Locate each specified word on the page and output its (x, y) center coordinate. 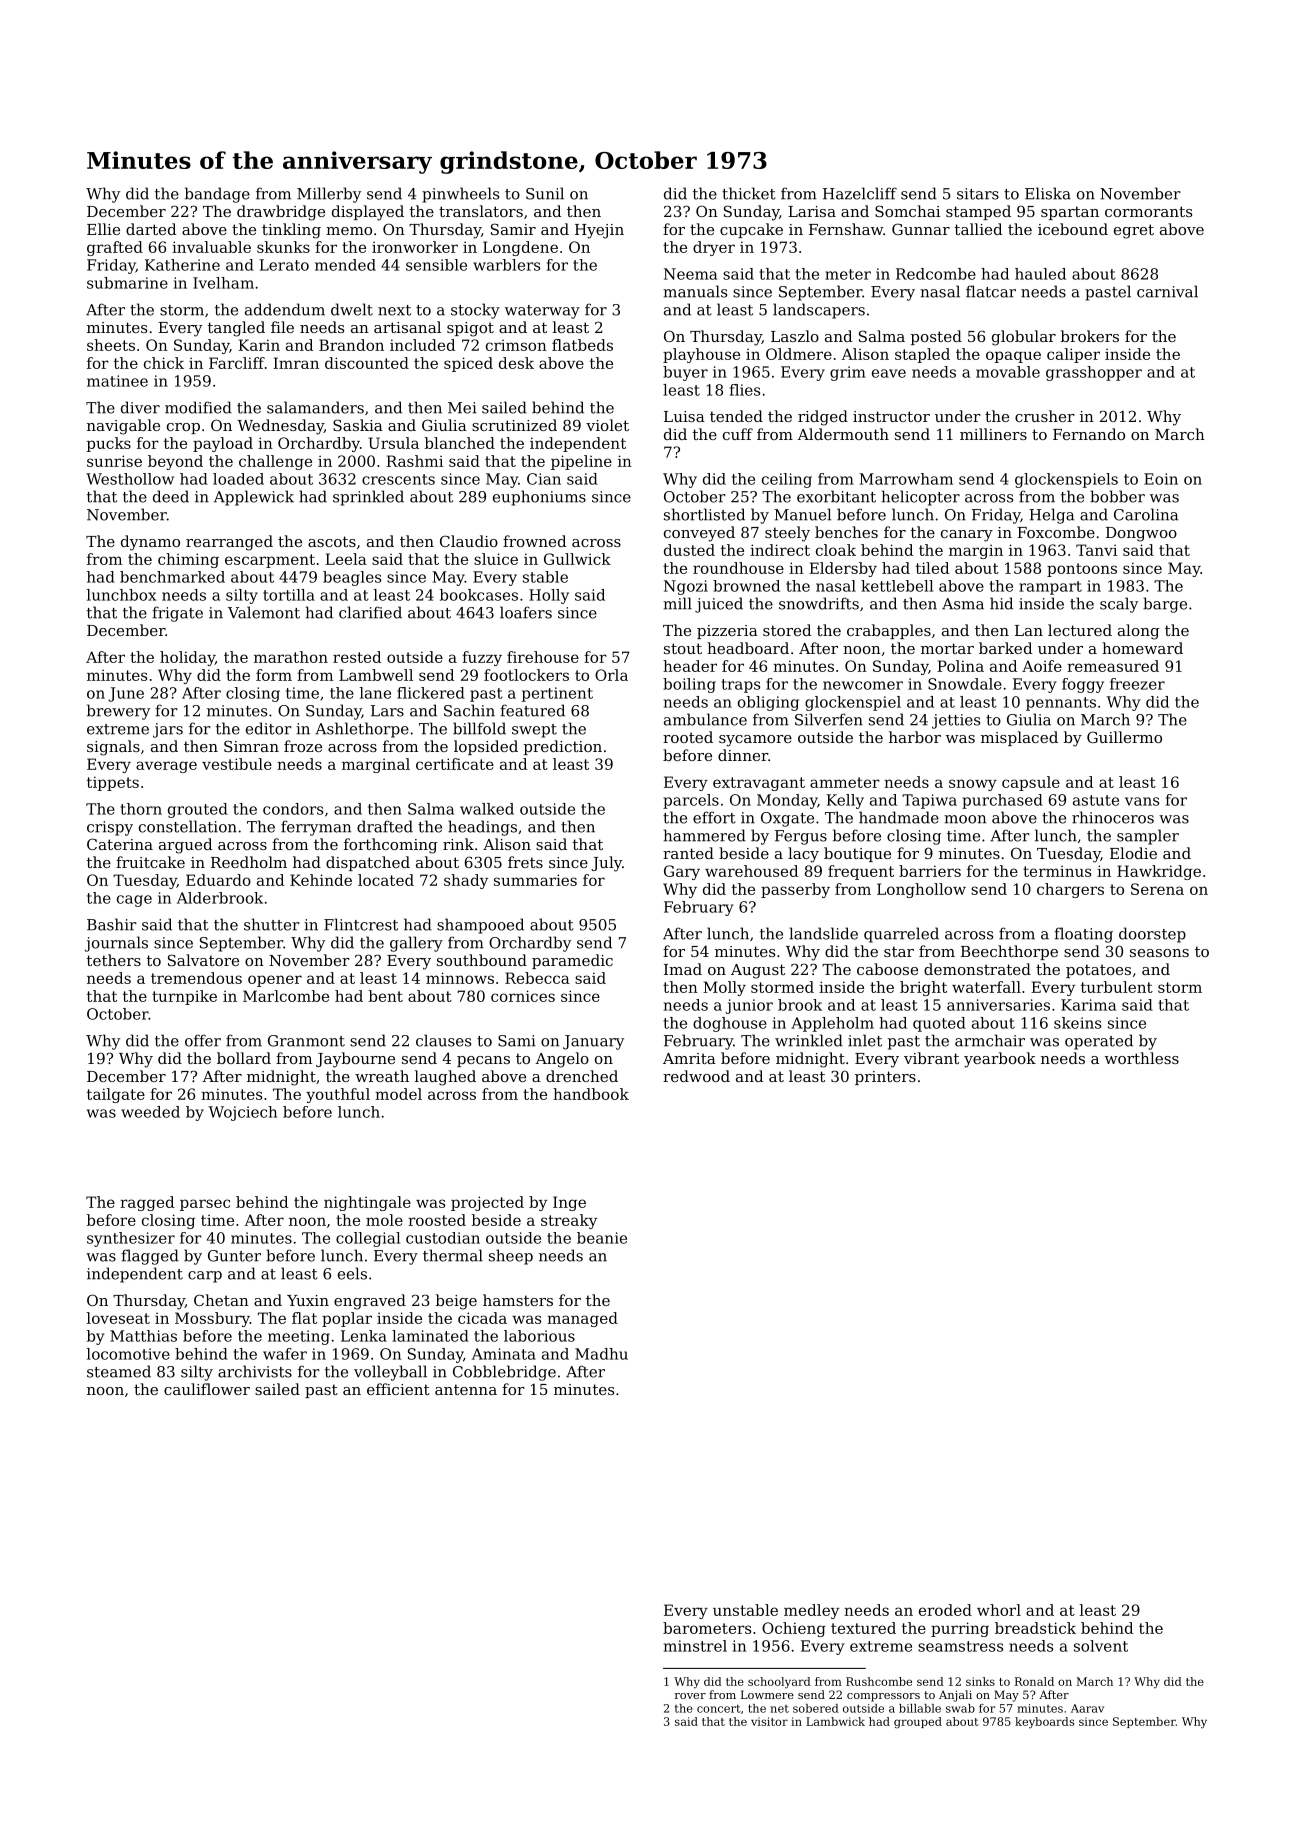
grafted (115, 248)
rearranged (229, 543)
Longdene (520, 248)
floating (1083, 935)
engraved (370, 1302)
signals (113, 748)
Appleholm (832, 1024)
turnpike (184, 997)
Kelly (845, 801)
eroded (945, 1610)
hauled (1040, 274)
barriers (930, 871)
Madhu (601, 1354)
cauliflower (207, 1389)
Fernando (1089, 434)
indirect (780, 550)
